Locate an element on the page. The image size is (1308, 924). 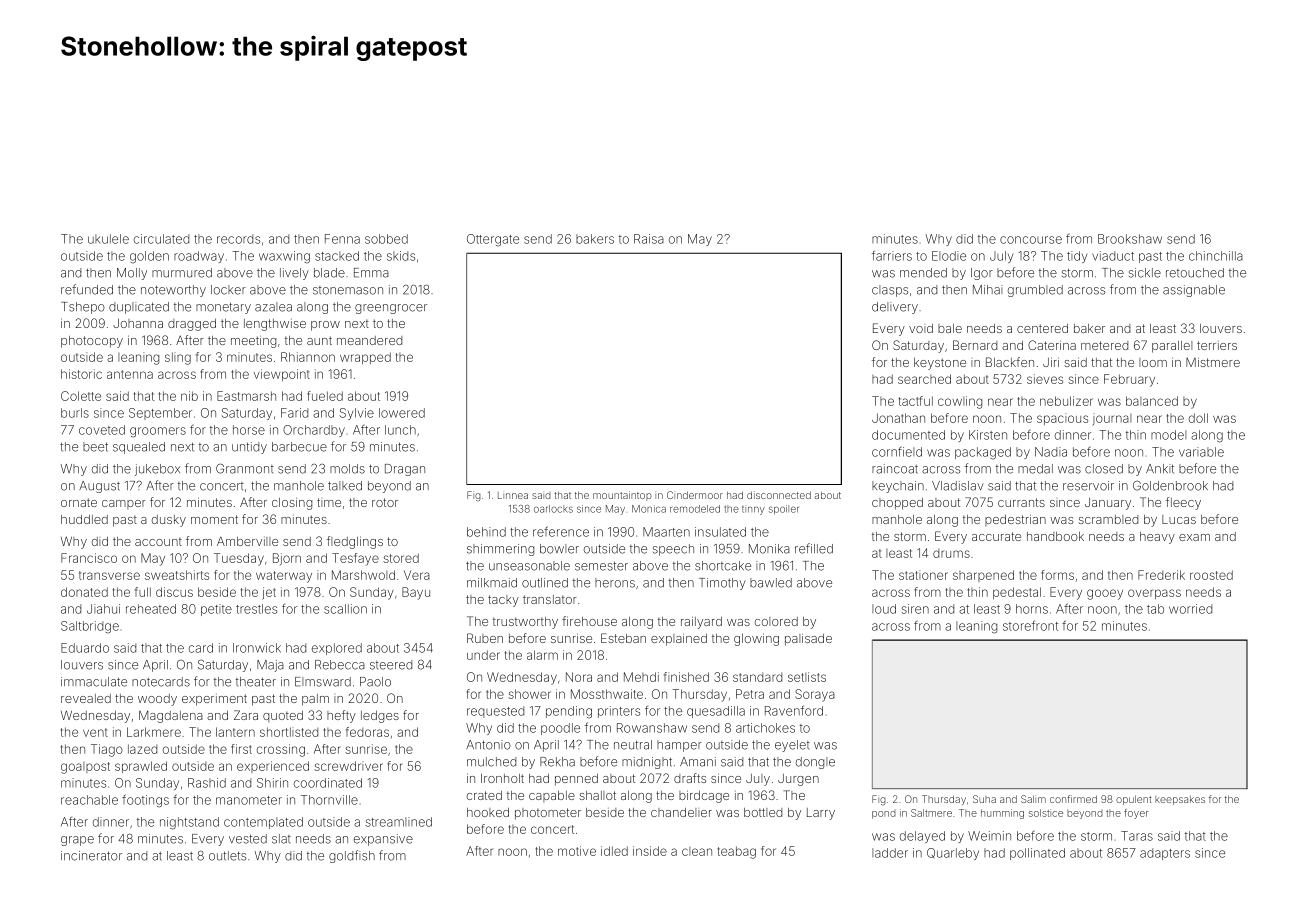
storefront is located at coordinates (1030, 625).
